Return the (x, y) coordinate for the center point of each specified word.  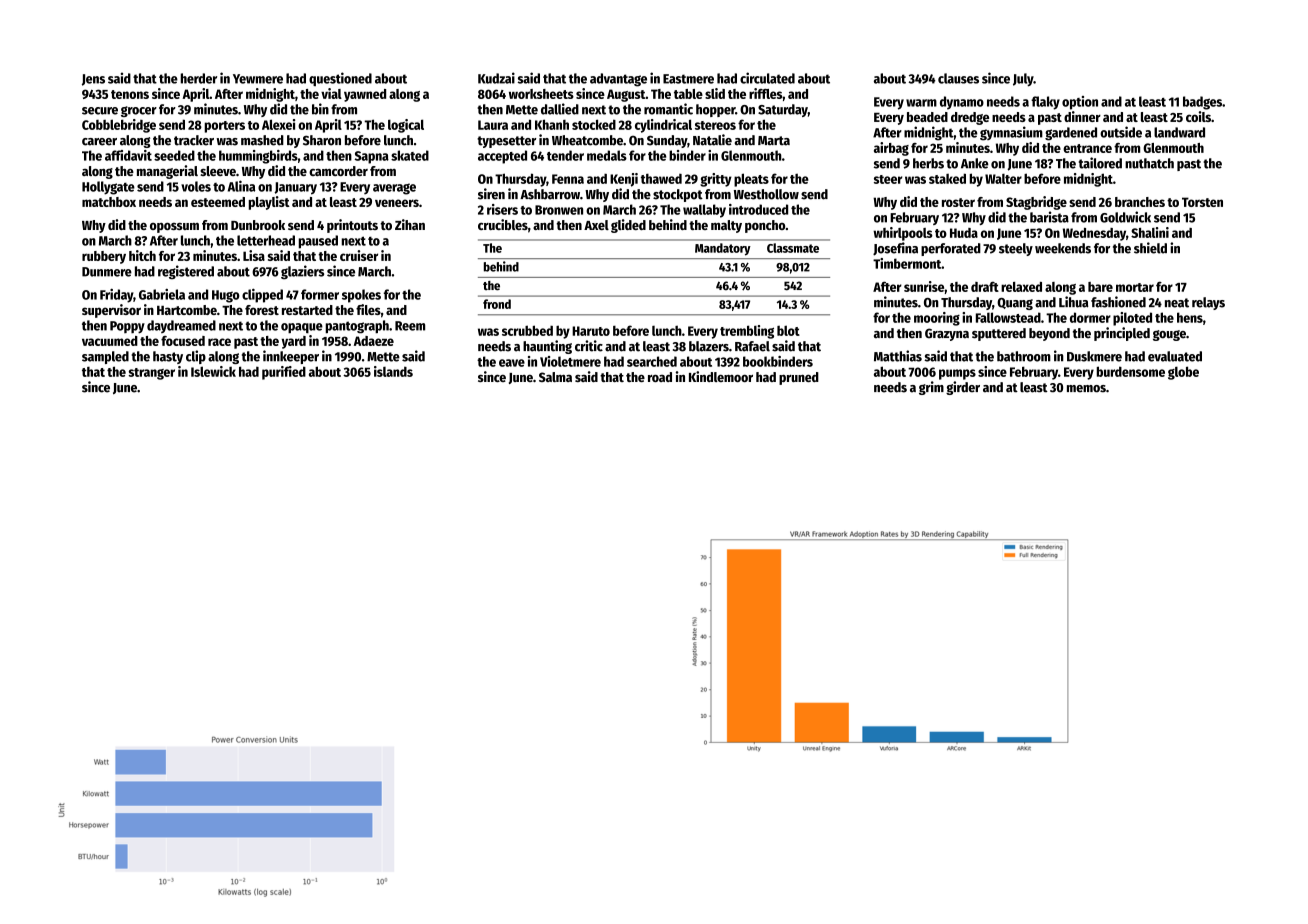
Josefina (895, 249)
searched (652, 361)
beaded (927, 117)
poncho (765, 226)
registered (186, 272)
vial (331, 93)
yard (293, 342)
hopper (715, 110)
